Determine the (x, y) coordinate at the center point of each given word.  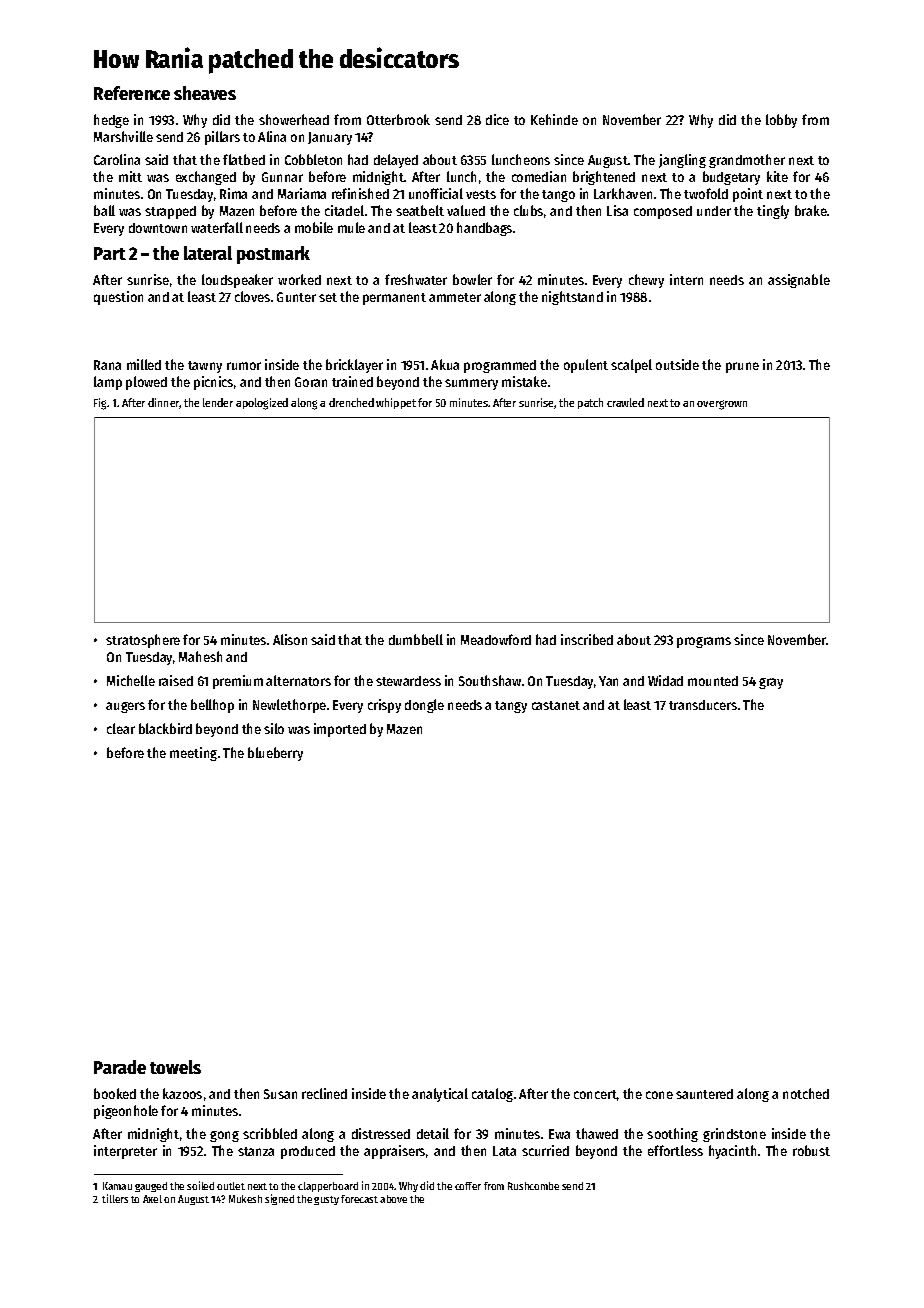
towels (175, 1067)
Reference (132, 93)
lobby (781, 121)
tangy (511, 707)
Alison (290, 639)
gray (771, 683)
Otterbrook (398, 119)
